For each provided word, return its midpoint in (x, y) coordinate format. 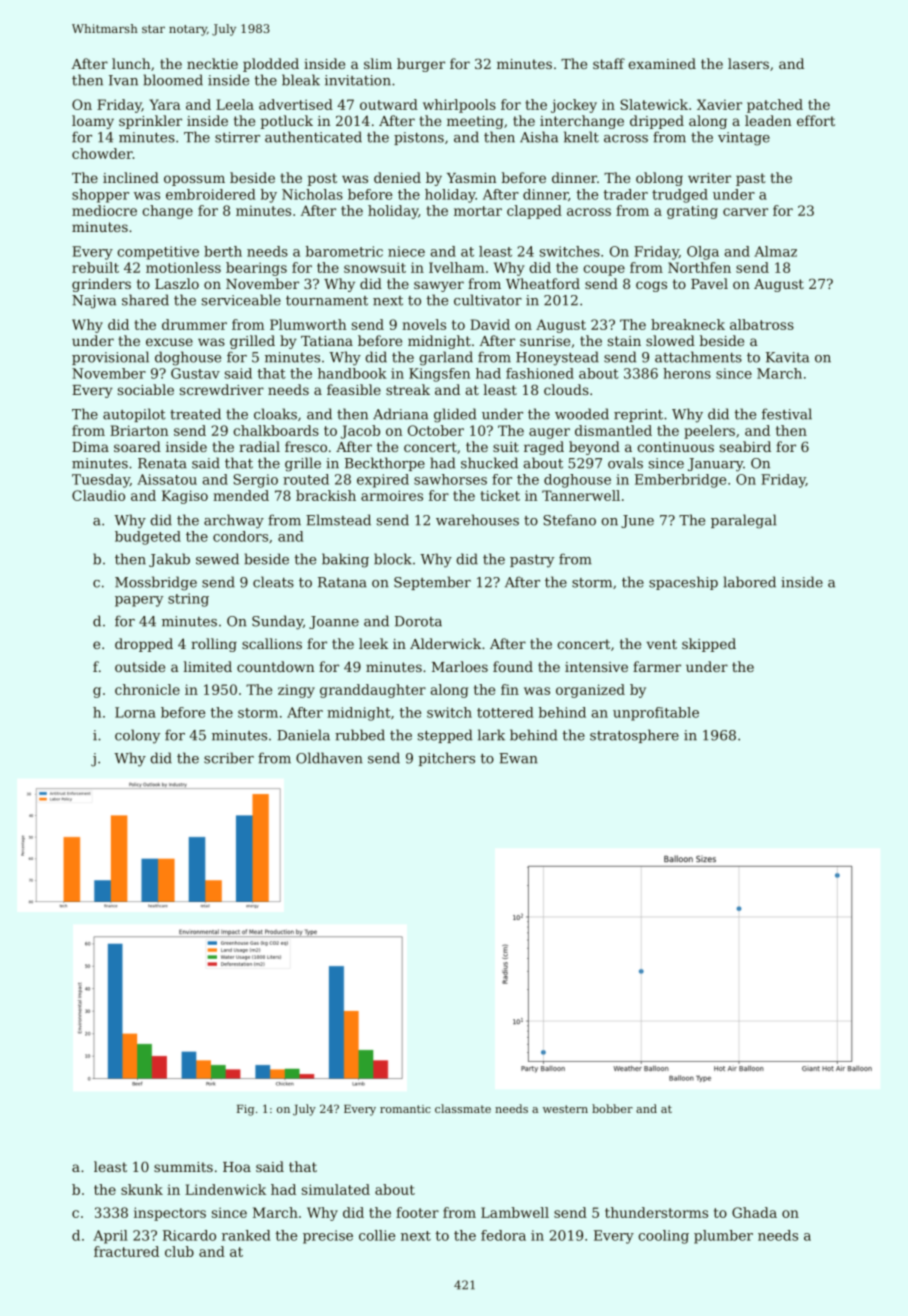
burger (421, 65)
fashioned (540, 373)
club (179, 1251)
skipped (709, 645)
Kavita (787, 357)
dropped (144, 645)
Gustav (195, 373)
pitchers (446, 759)
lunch (131, 63)
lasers (748, 63)
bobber (612, 1108)
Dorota (418, 621)
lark (491, 735)
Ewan (518, 758)
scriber (229, 758)
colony (137, 736)
